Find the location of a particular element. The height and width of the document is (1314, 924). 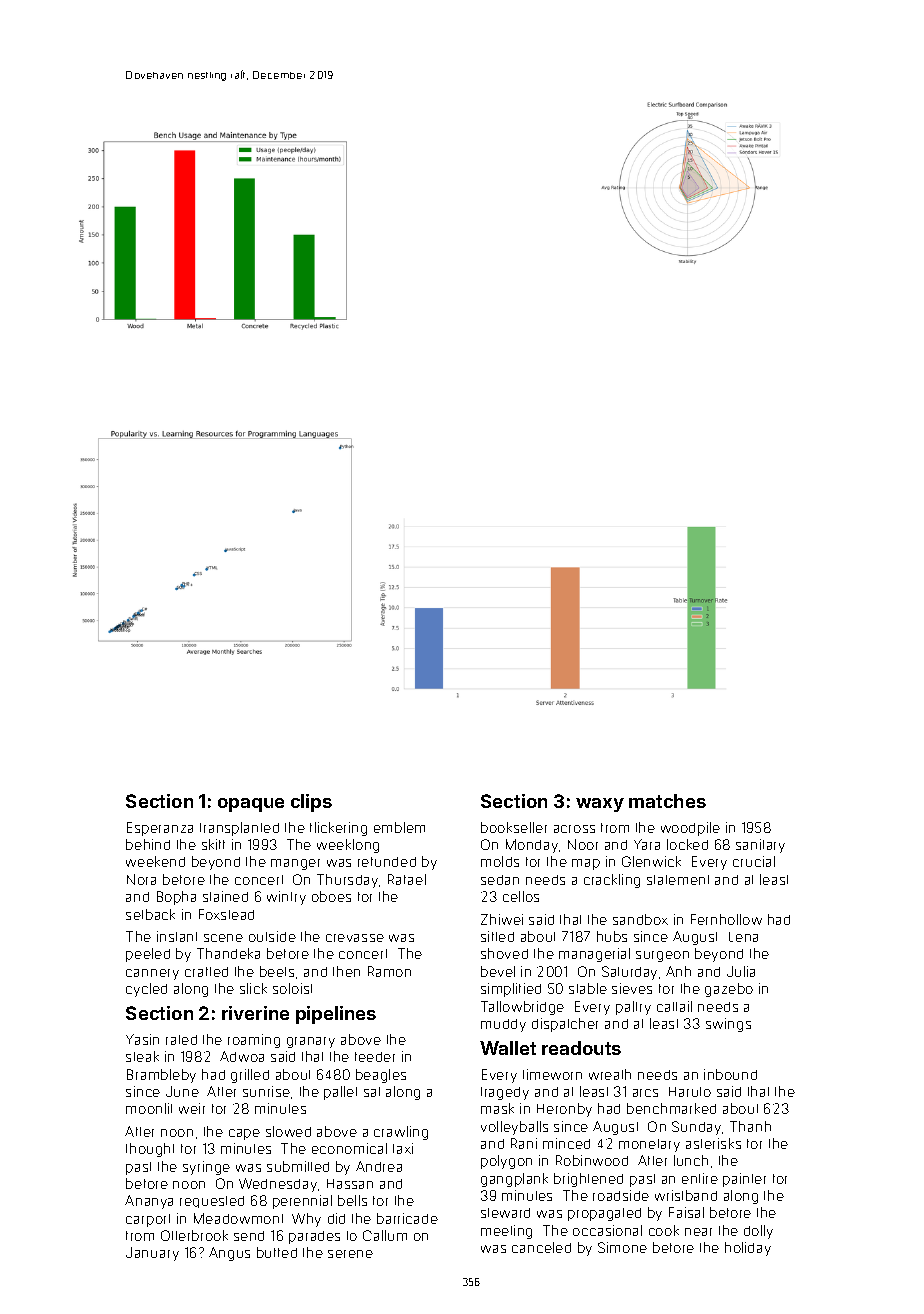

crevasse is located at coordinates (355, 938).
